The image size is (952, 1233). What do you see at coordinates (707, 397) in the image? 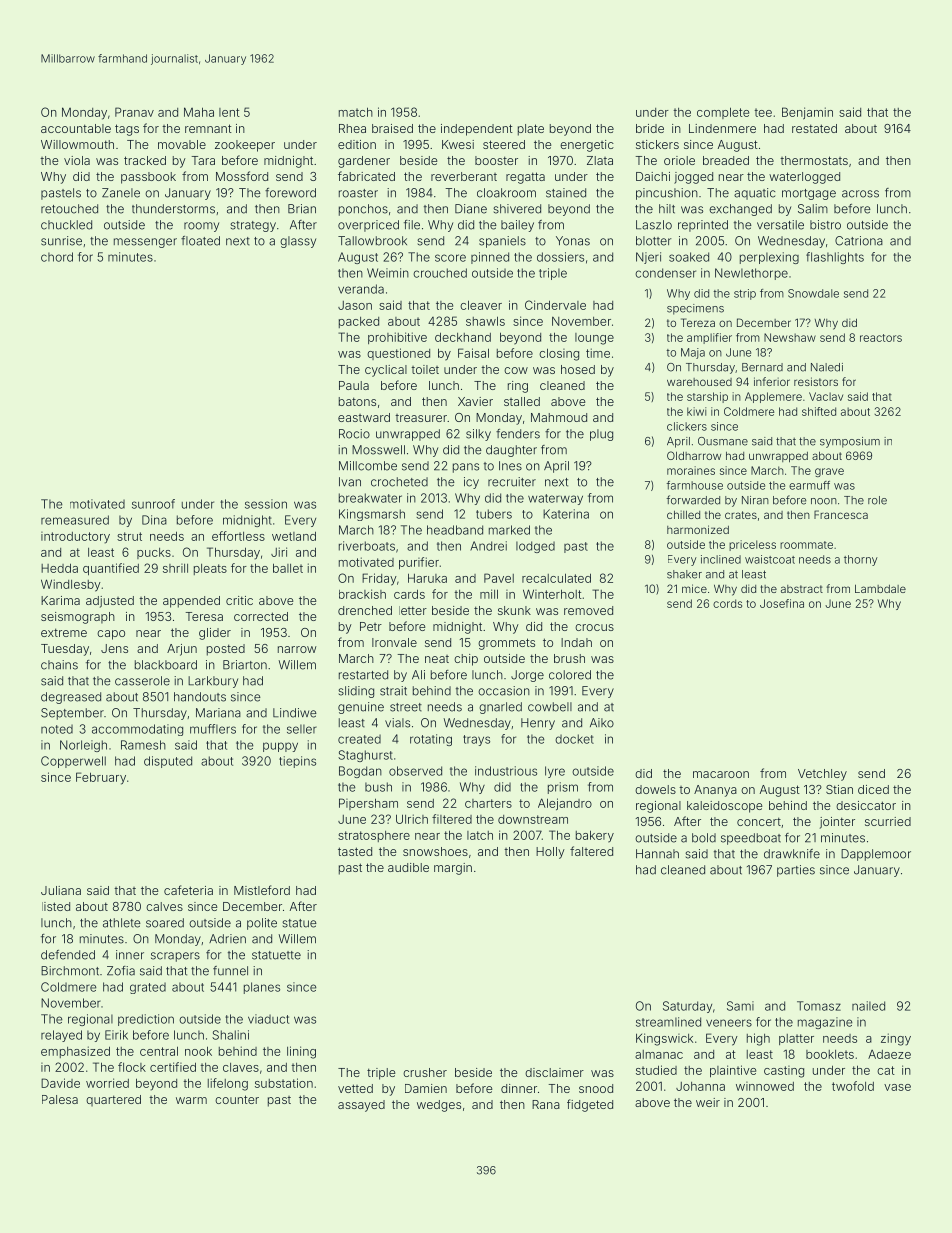
I see `starship` at bounding box center [707, 397].
